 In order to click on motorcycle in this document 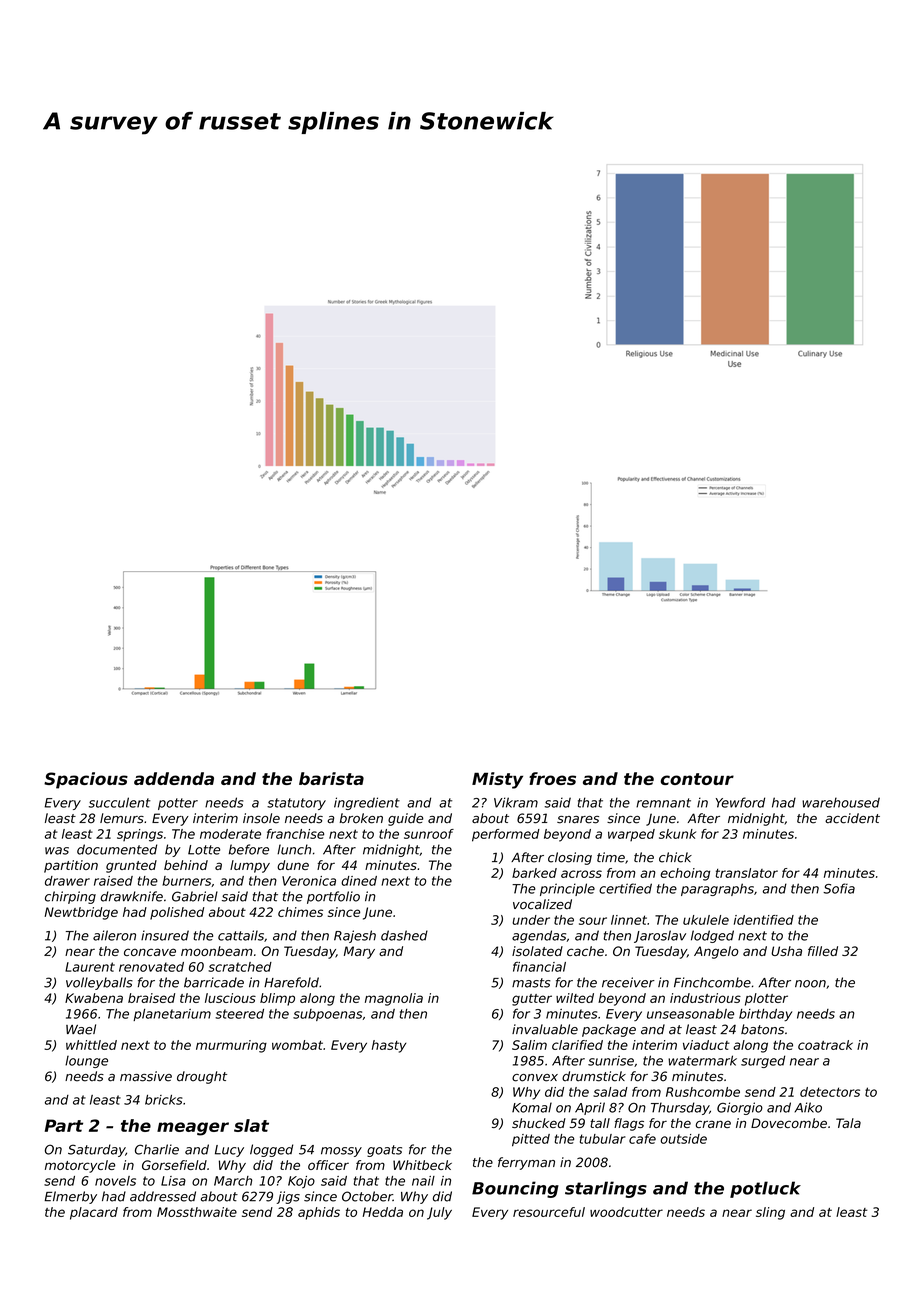, I will do `click(80, 1166)`.
